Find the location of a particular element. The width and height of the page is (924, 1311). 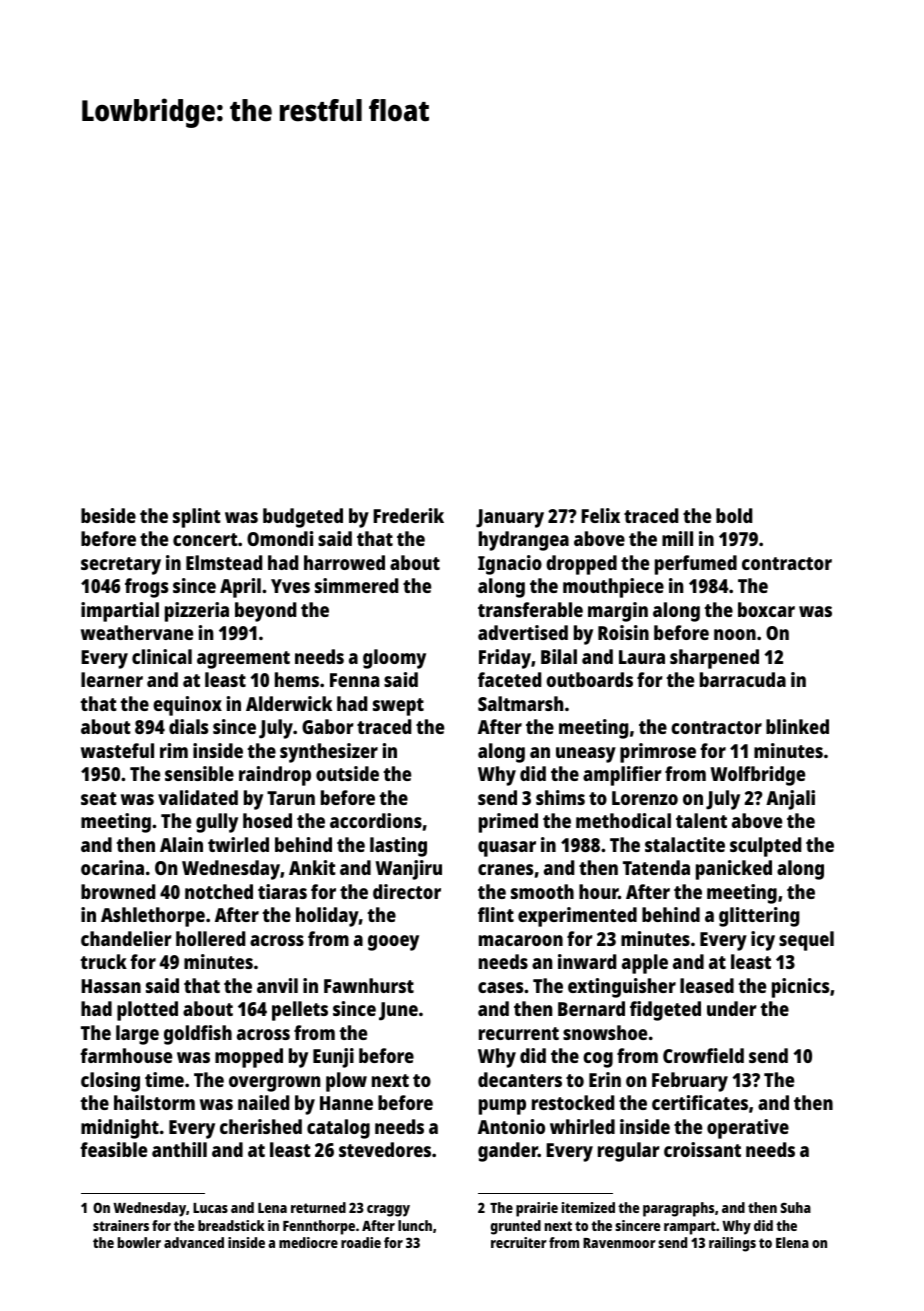

cranes is located at coordinates (505, 869).
